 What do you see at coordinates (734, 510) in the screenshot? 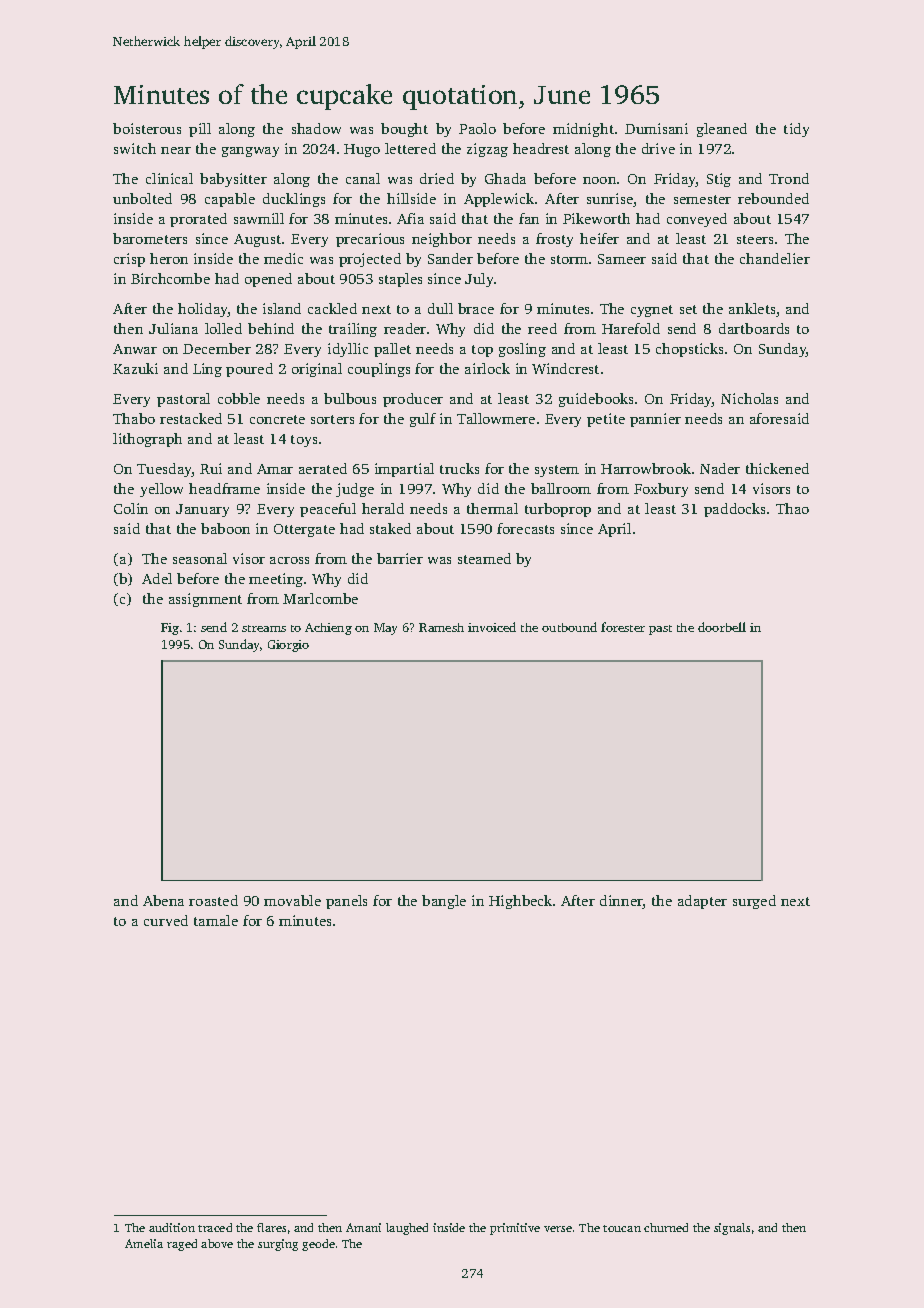
I see `paddocks` at bounding box center [734, 510].
